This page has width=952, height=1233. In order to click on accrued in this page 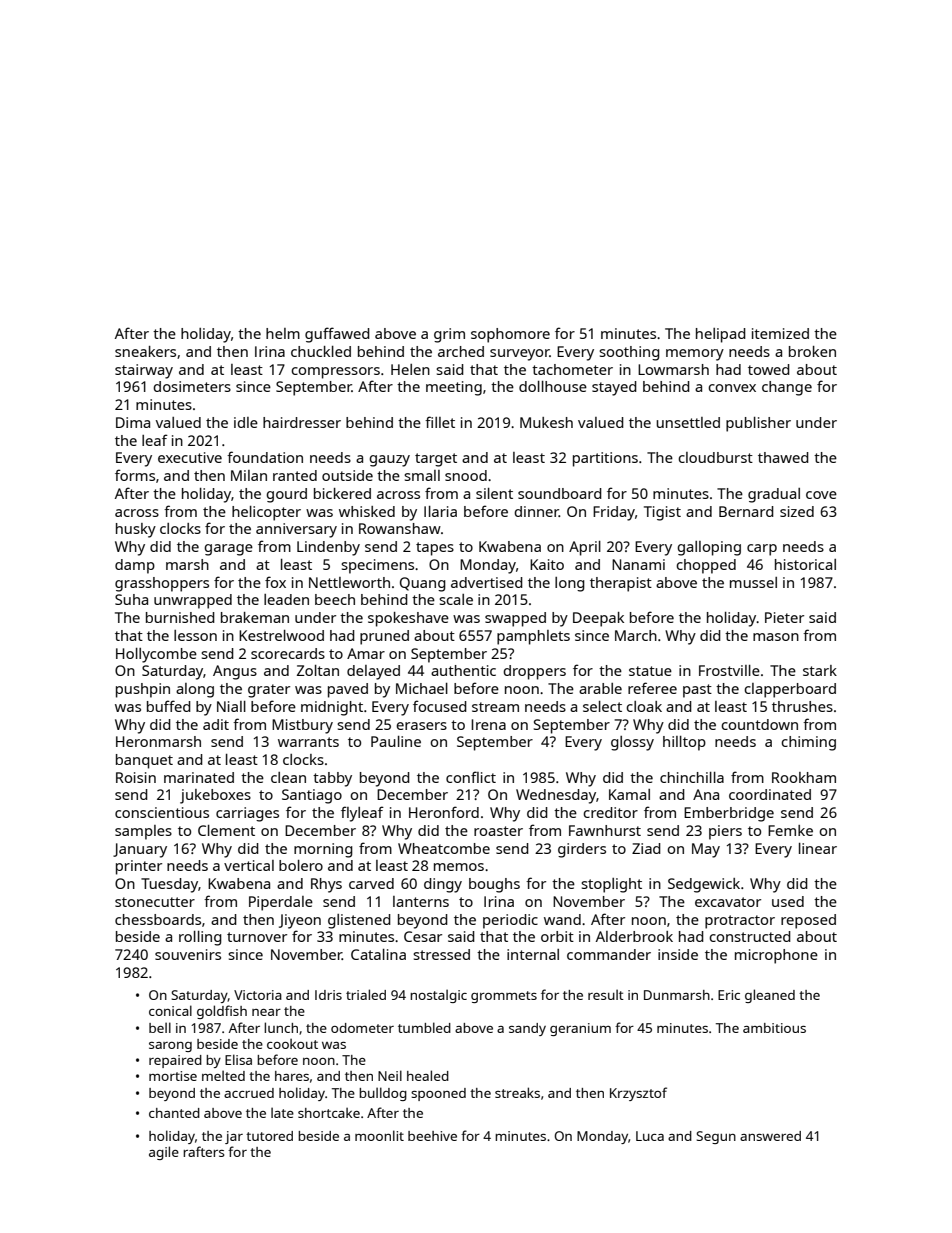, I will do `click(249, 1093)`.
